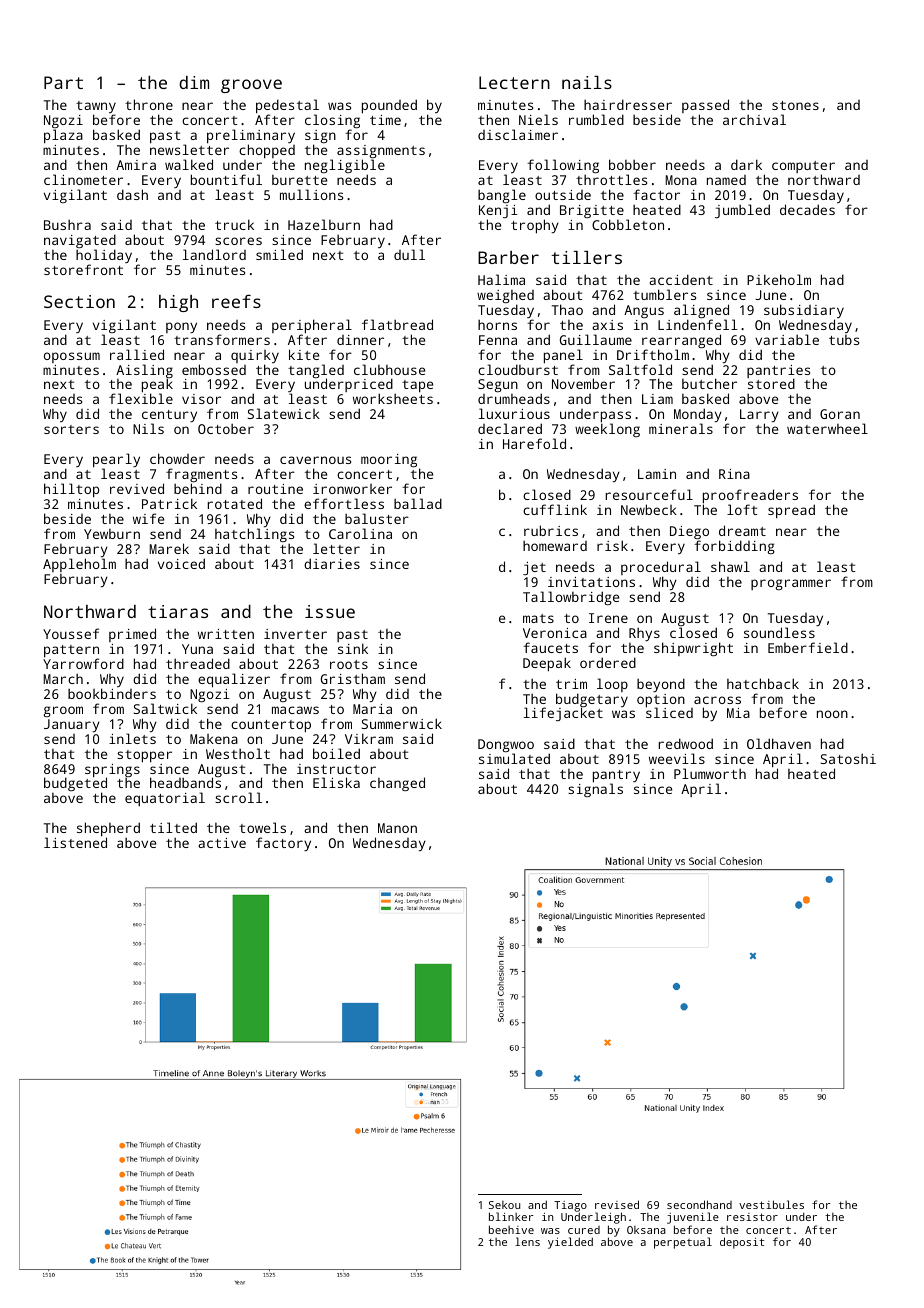  I want to click on stones, so click(795, 105).
